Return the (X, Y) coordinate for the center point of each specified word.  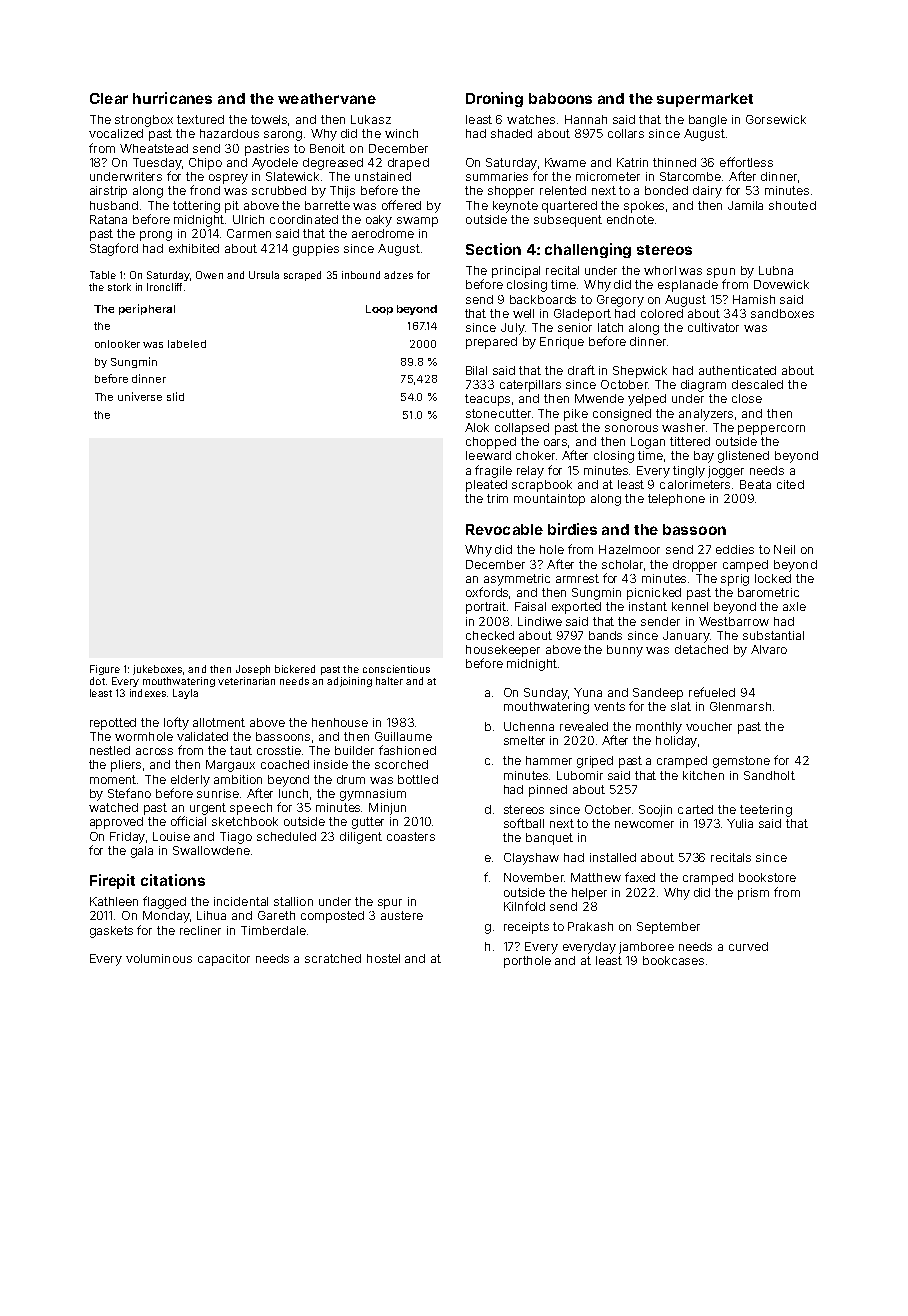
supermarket (705, 100)
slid (175, 396)
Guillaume (403, 736)
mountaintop (549, 500)
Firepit (112, 881)
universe (140, 396)
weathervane (327, 98)
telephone (676, 500)
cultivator (713, 327)
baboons (560, 98)
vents (609, 706)
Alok (477, 427)
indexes (148, 693)
